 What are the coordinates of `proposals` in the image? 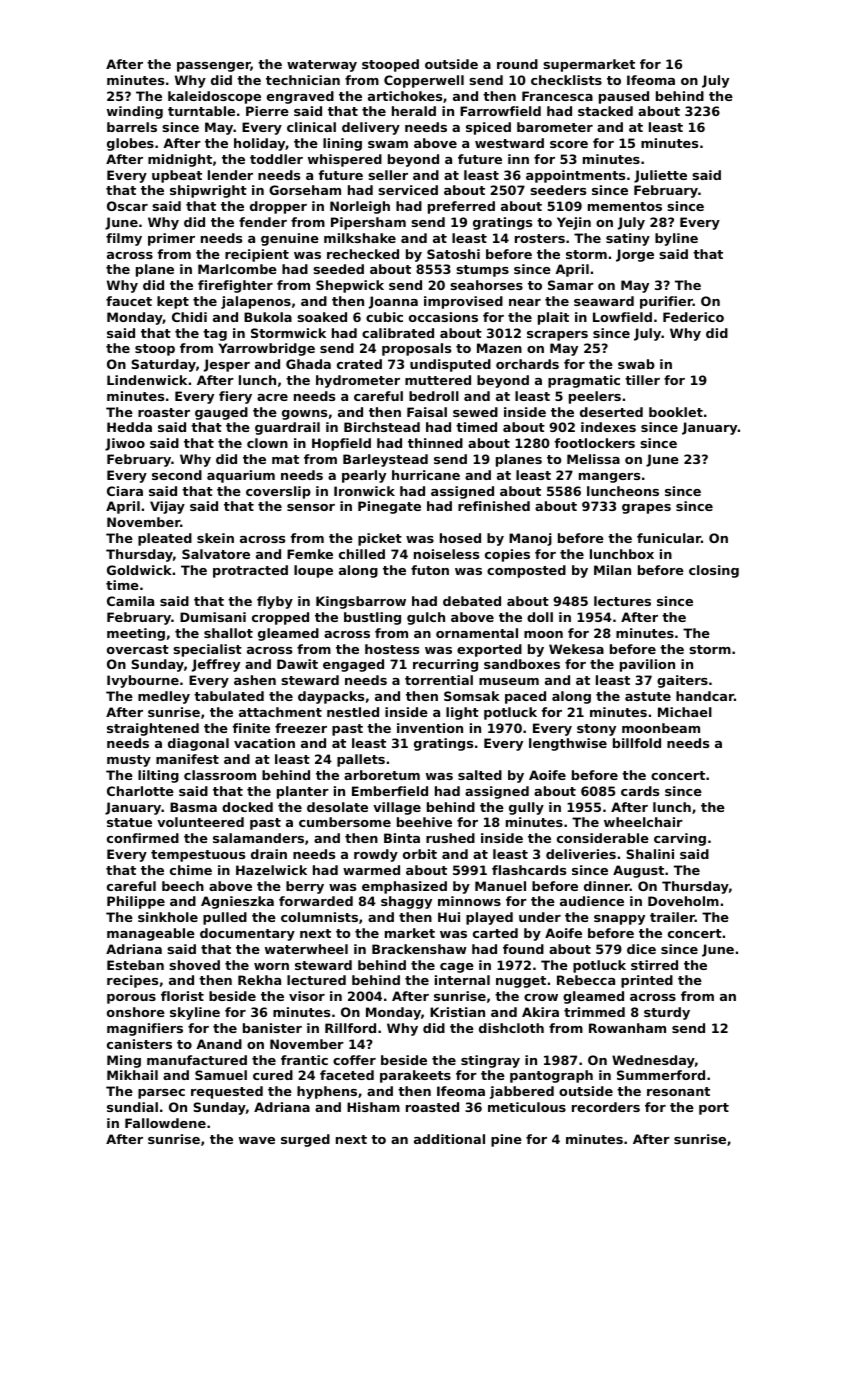 It's located at (416, 349).
